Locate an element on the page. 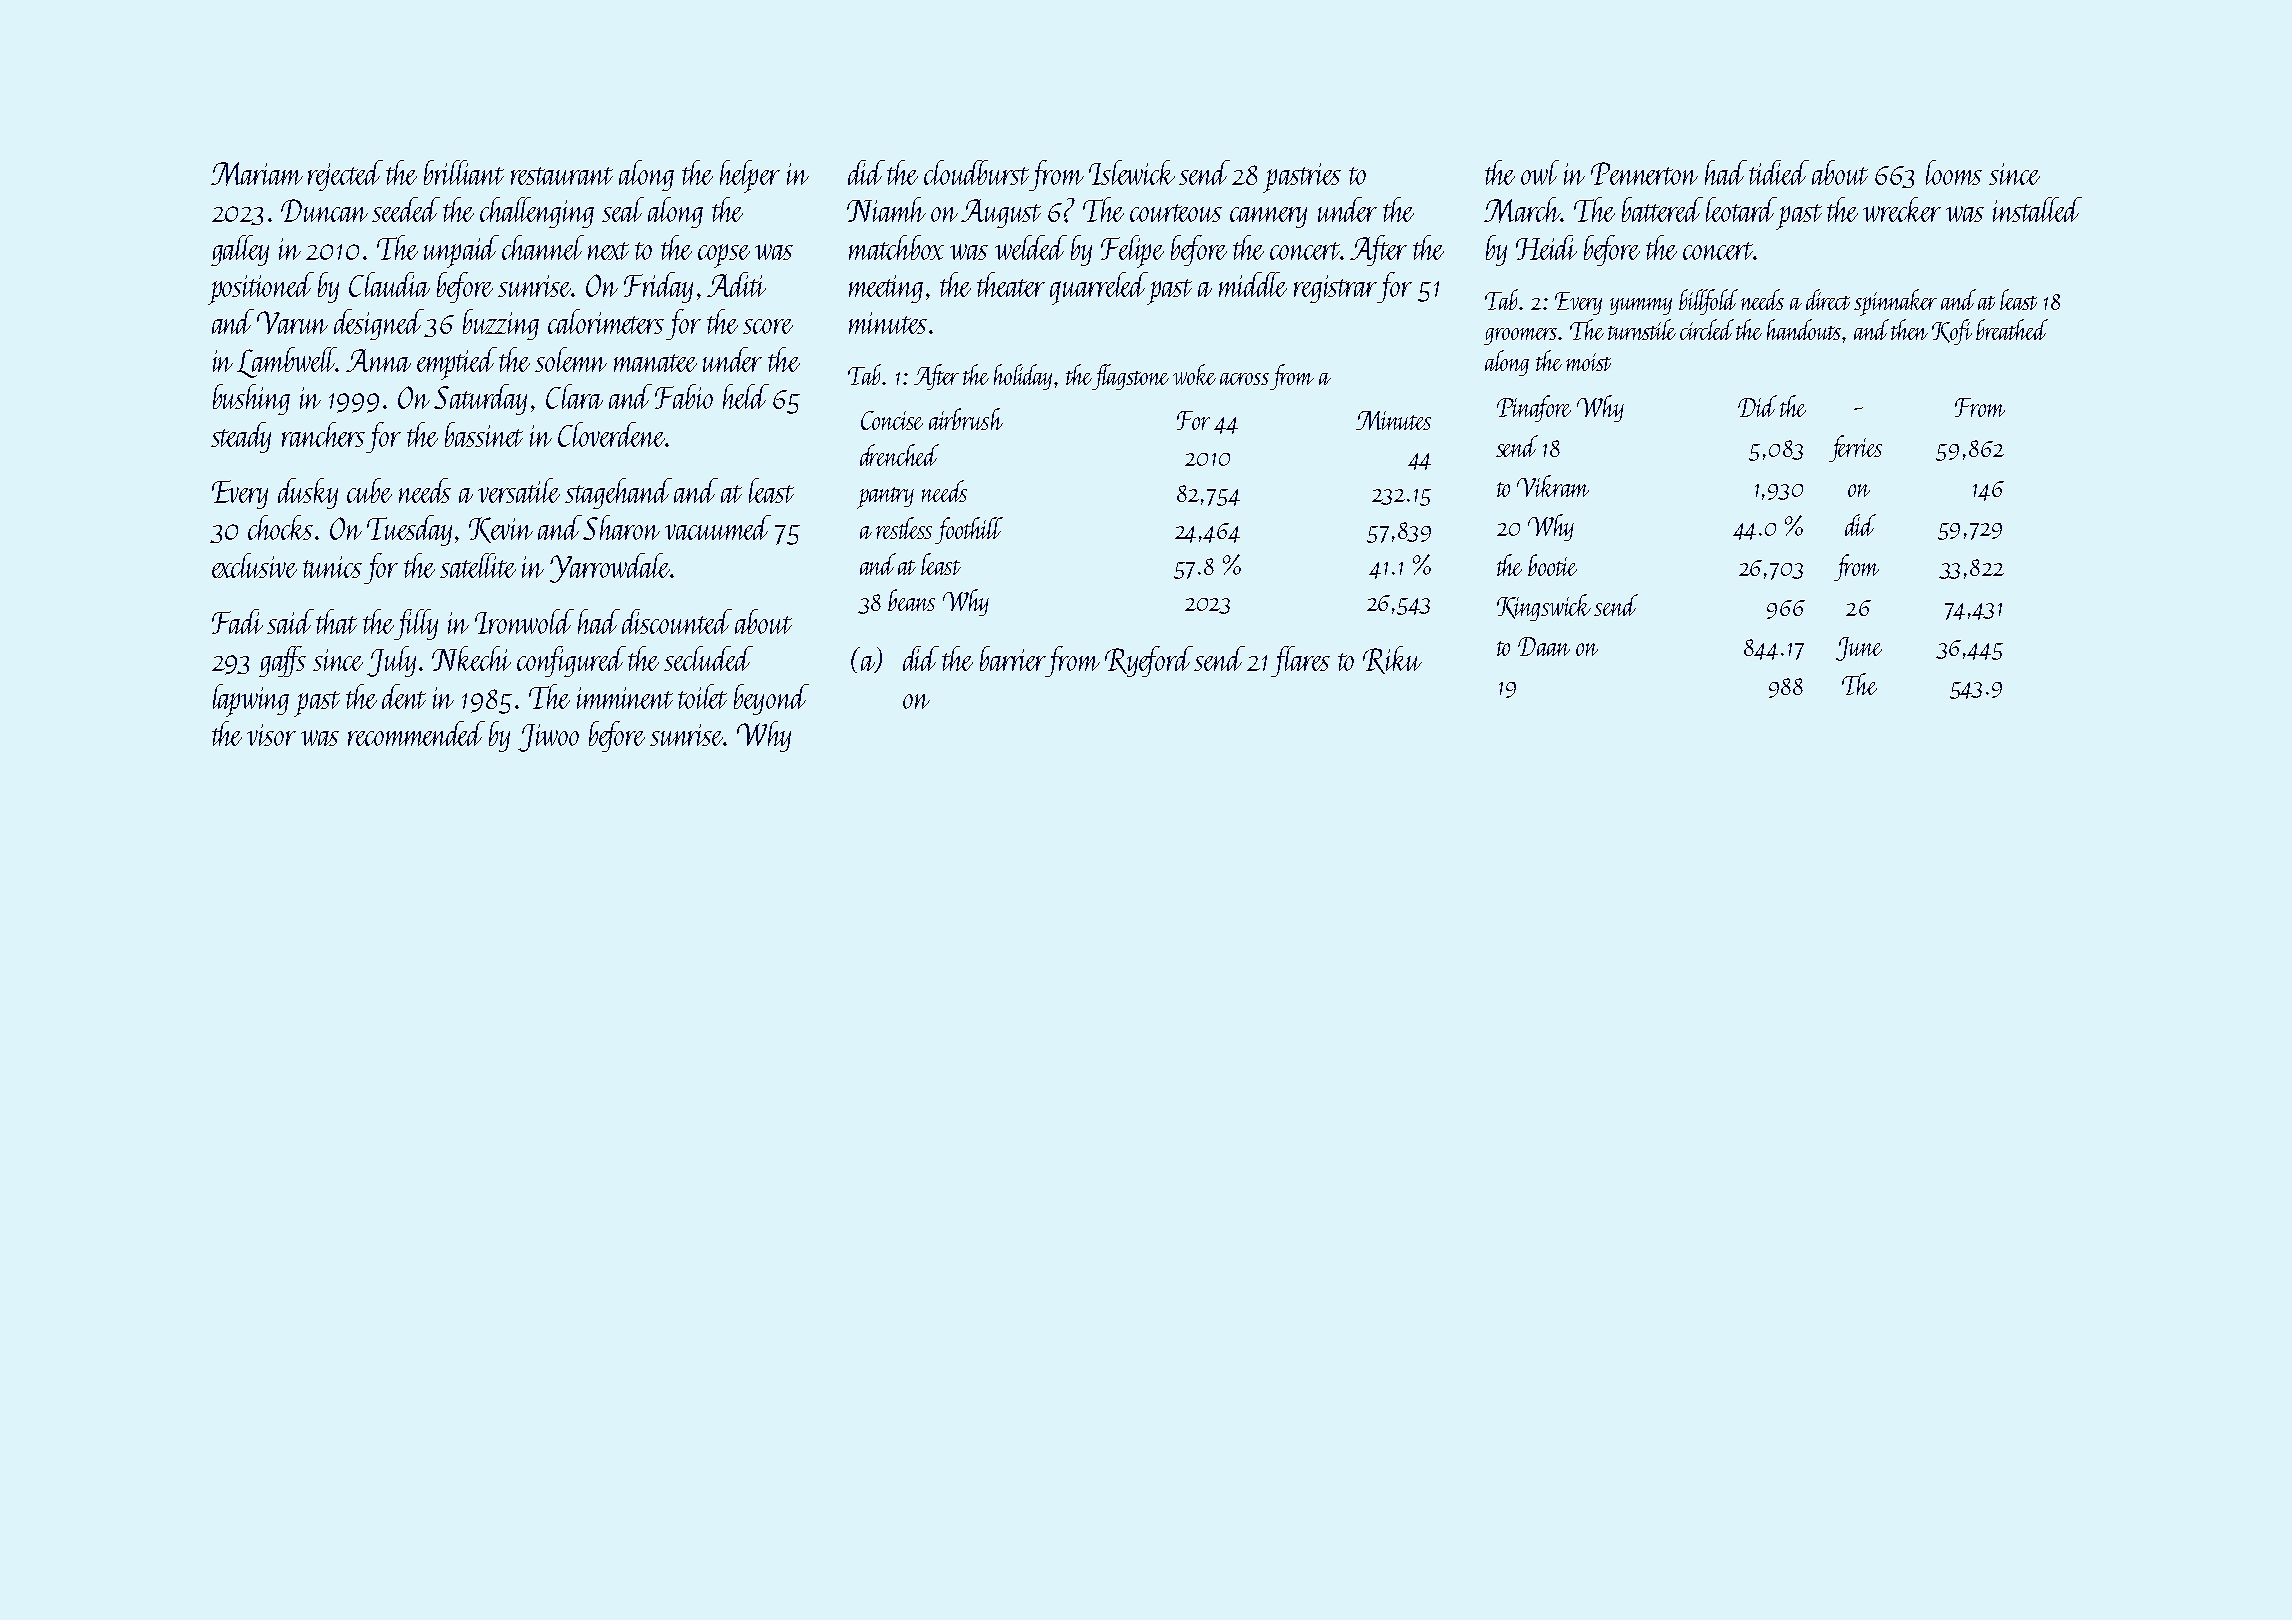 Image resolution: width=2292 pixels, height=1620 pixels. Jiwoo is located at coordinates (548, 738).
